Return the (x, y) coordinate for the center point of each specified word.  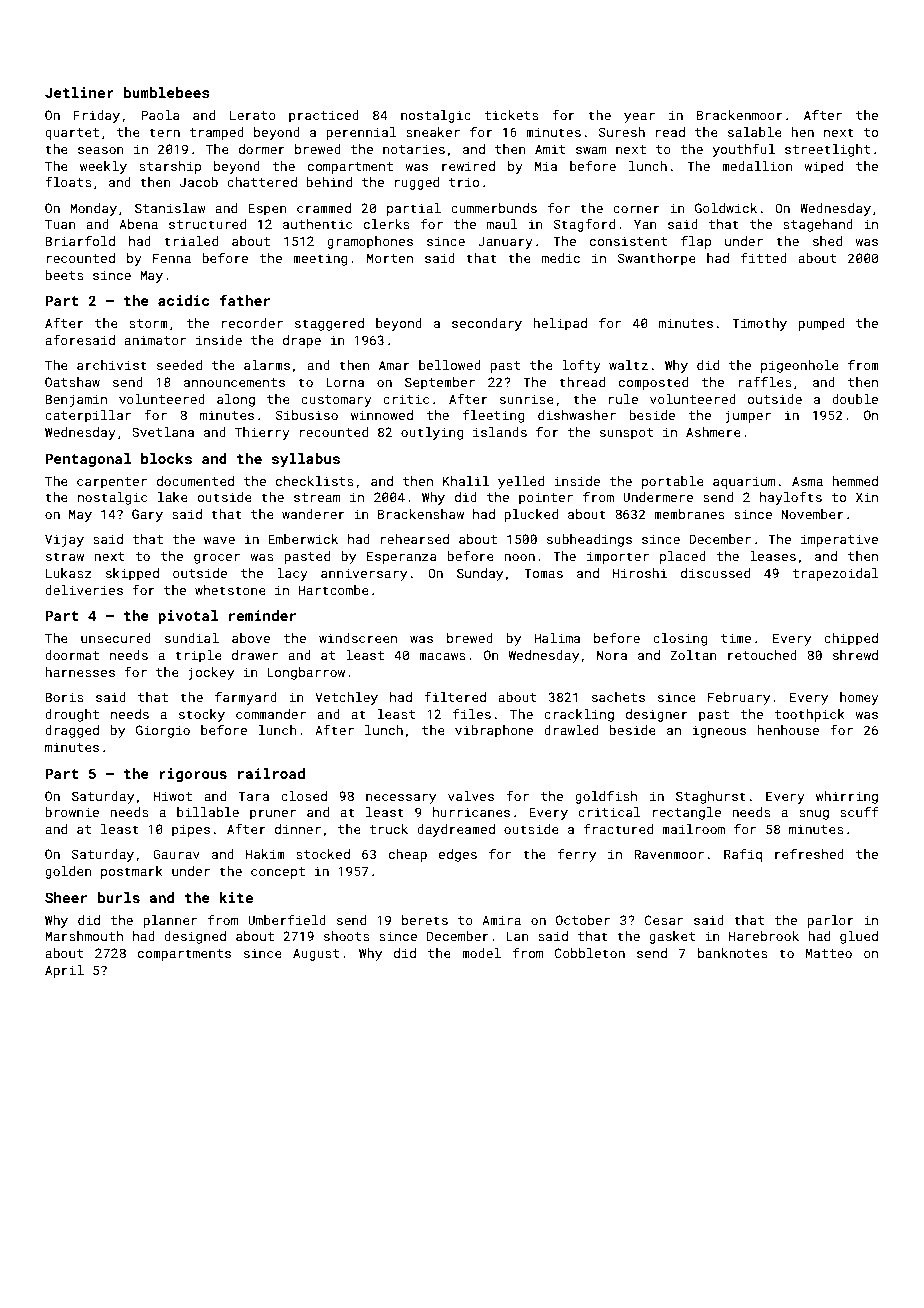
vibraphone (494, 731)
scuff (859, 812)
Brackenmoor (740, 115)
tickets (512, 115)
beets (64, 275)
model (481, 953)
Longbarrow (306, 673)
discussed (715, 573)
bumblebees (166, 92)
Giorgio (163, 731)
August (316, 954)
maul (502, 224)
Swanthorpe (657, 259)
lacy (292, 574)
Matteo (829, 953)
